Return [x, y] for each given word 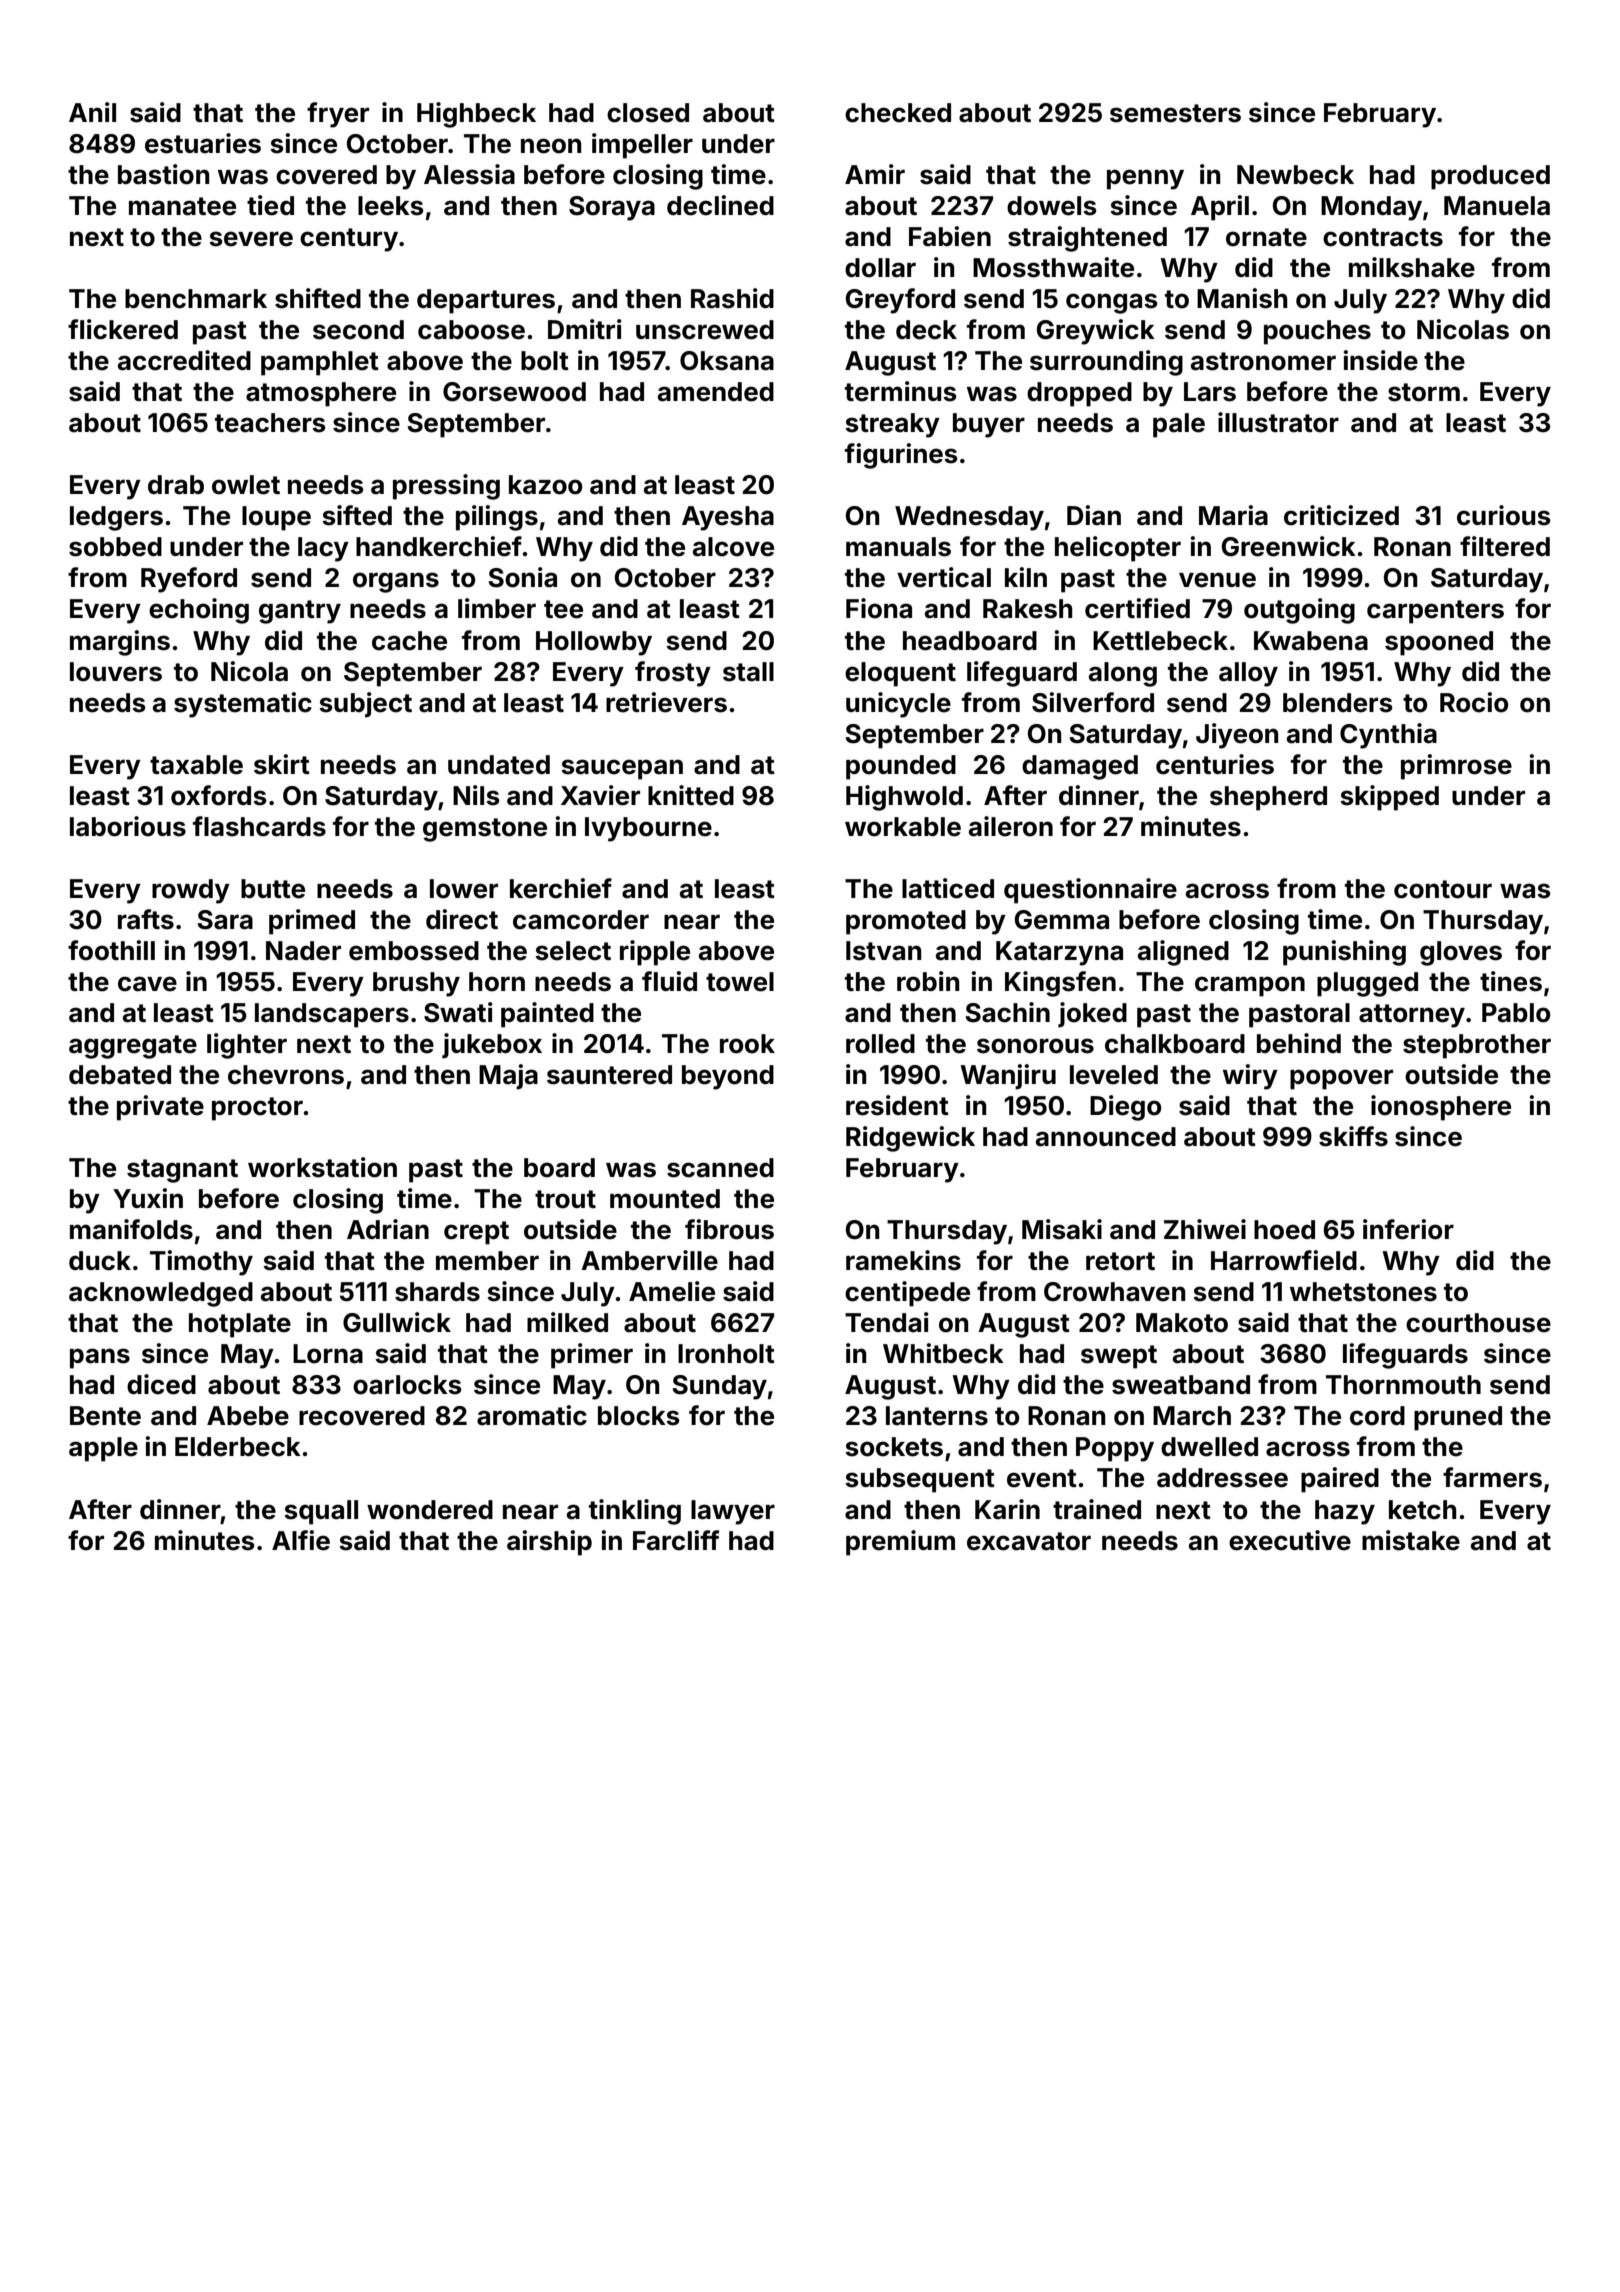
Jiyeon [1237, 736]
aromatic [532, 1415]
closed [648, 113]
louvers [116, 672]
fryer [338, 115]
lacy [323, 549]
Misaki [1062, 1229]
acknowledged [161, 1294]
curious [1504, 515]
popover [1341, 1079]
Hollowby [594, 643]
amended [716, 392]
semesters [1175, 113]
